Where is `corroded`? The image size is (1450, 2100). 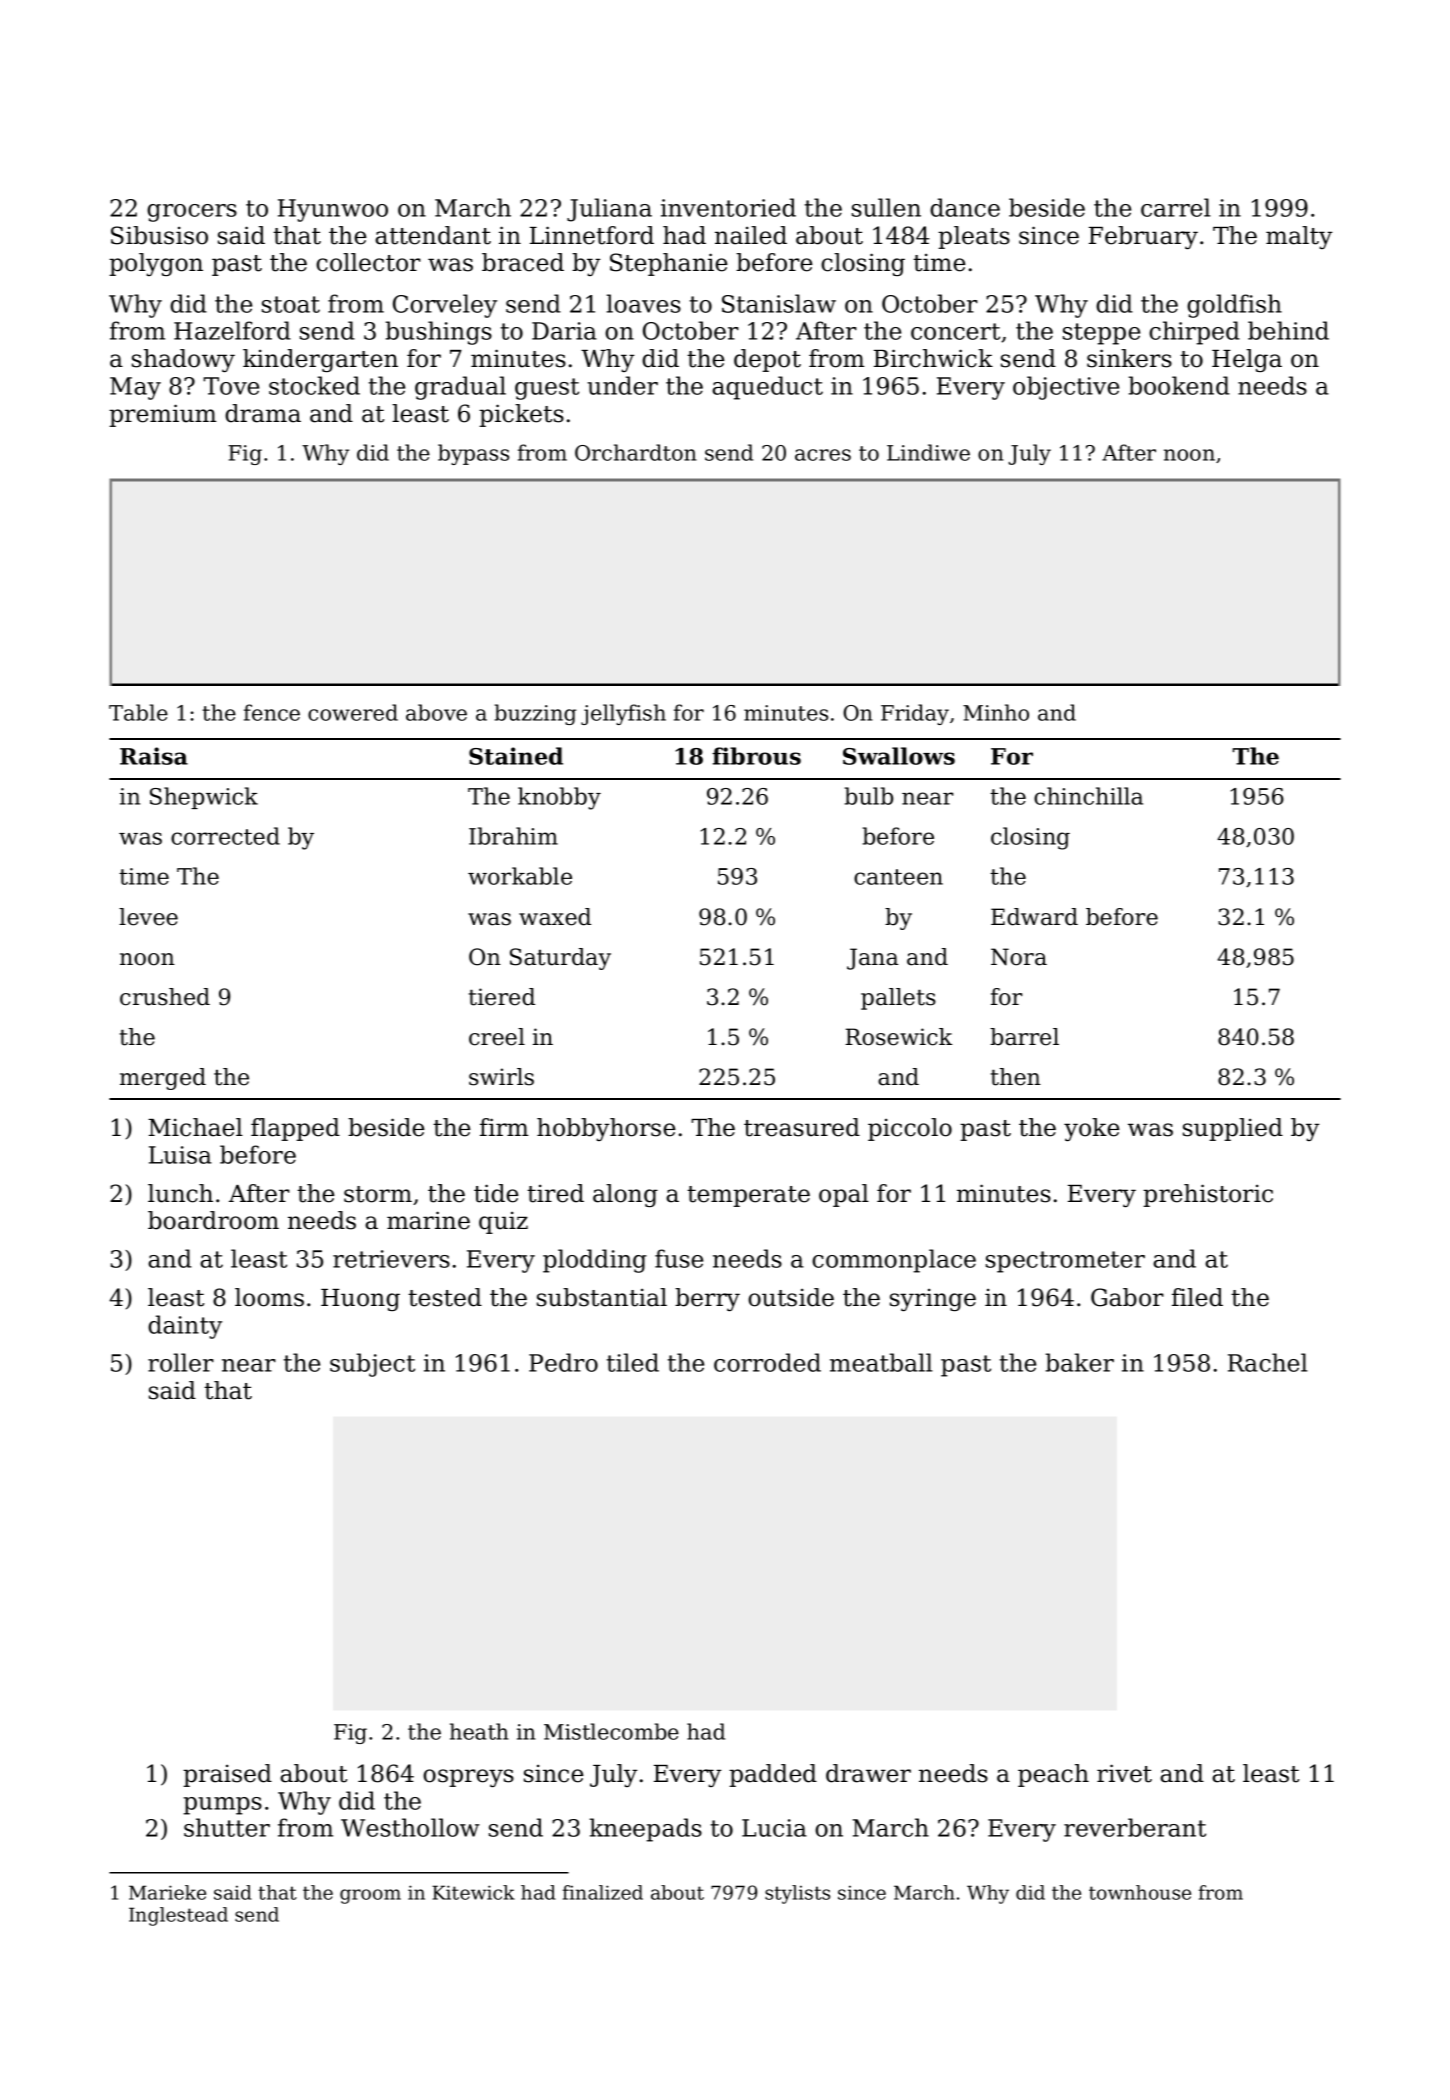
corroded is located at coordinates (767, 1362).
